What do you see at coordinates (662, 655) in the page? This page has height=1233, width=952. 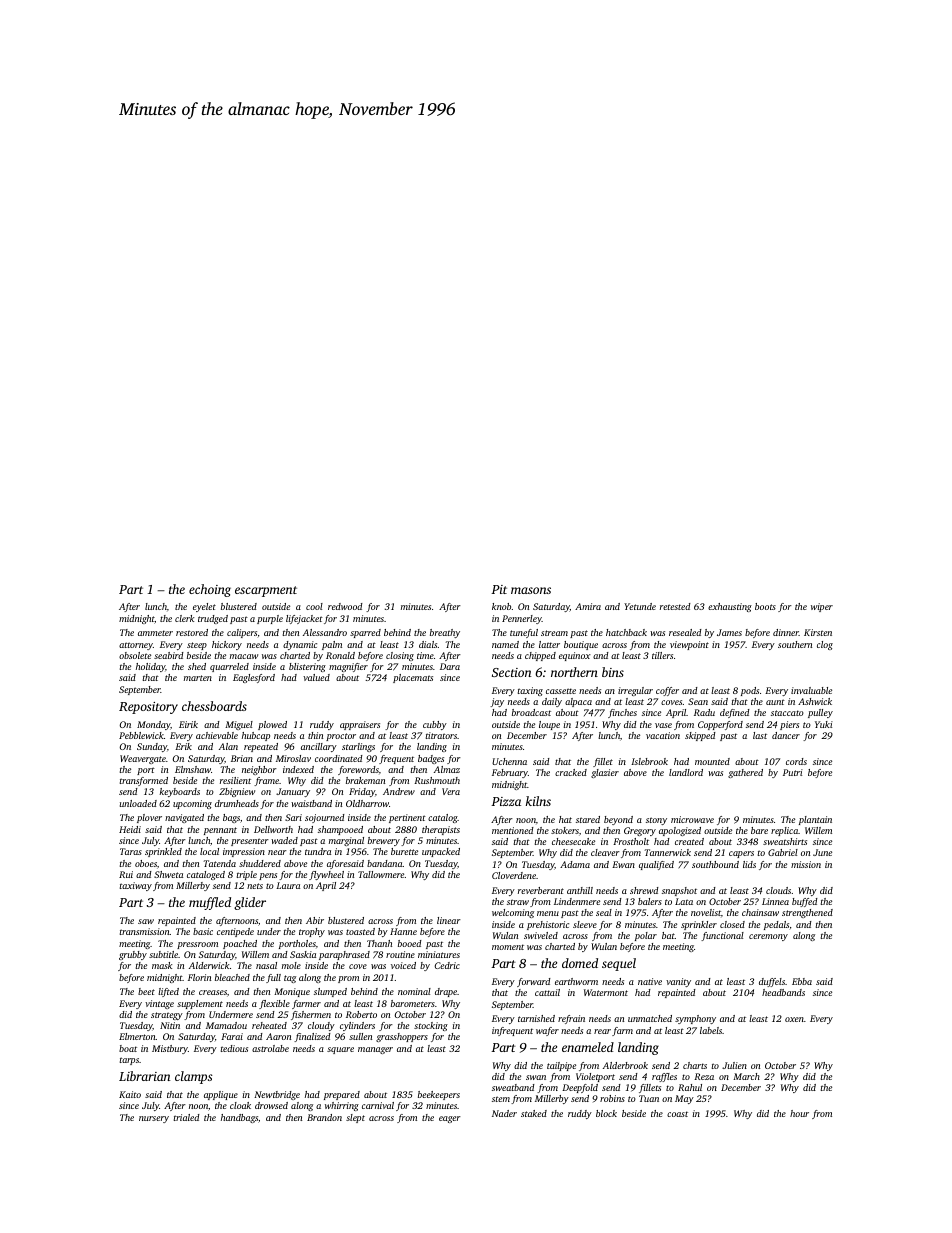 I see `tillers` at bounding box center [662, 655].
